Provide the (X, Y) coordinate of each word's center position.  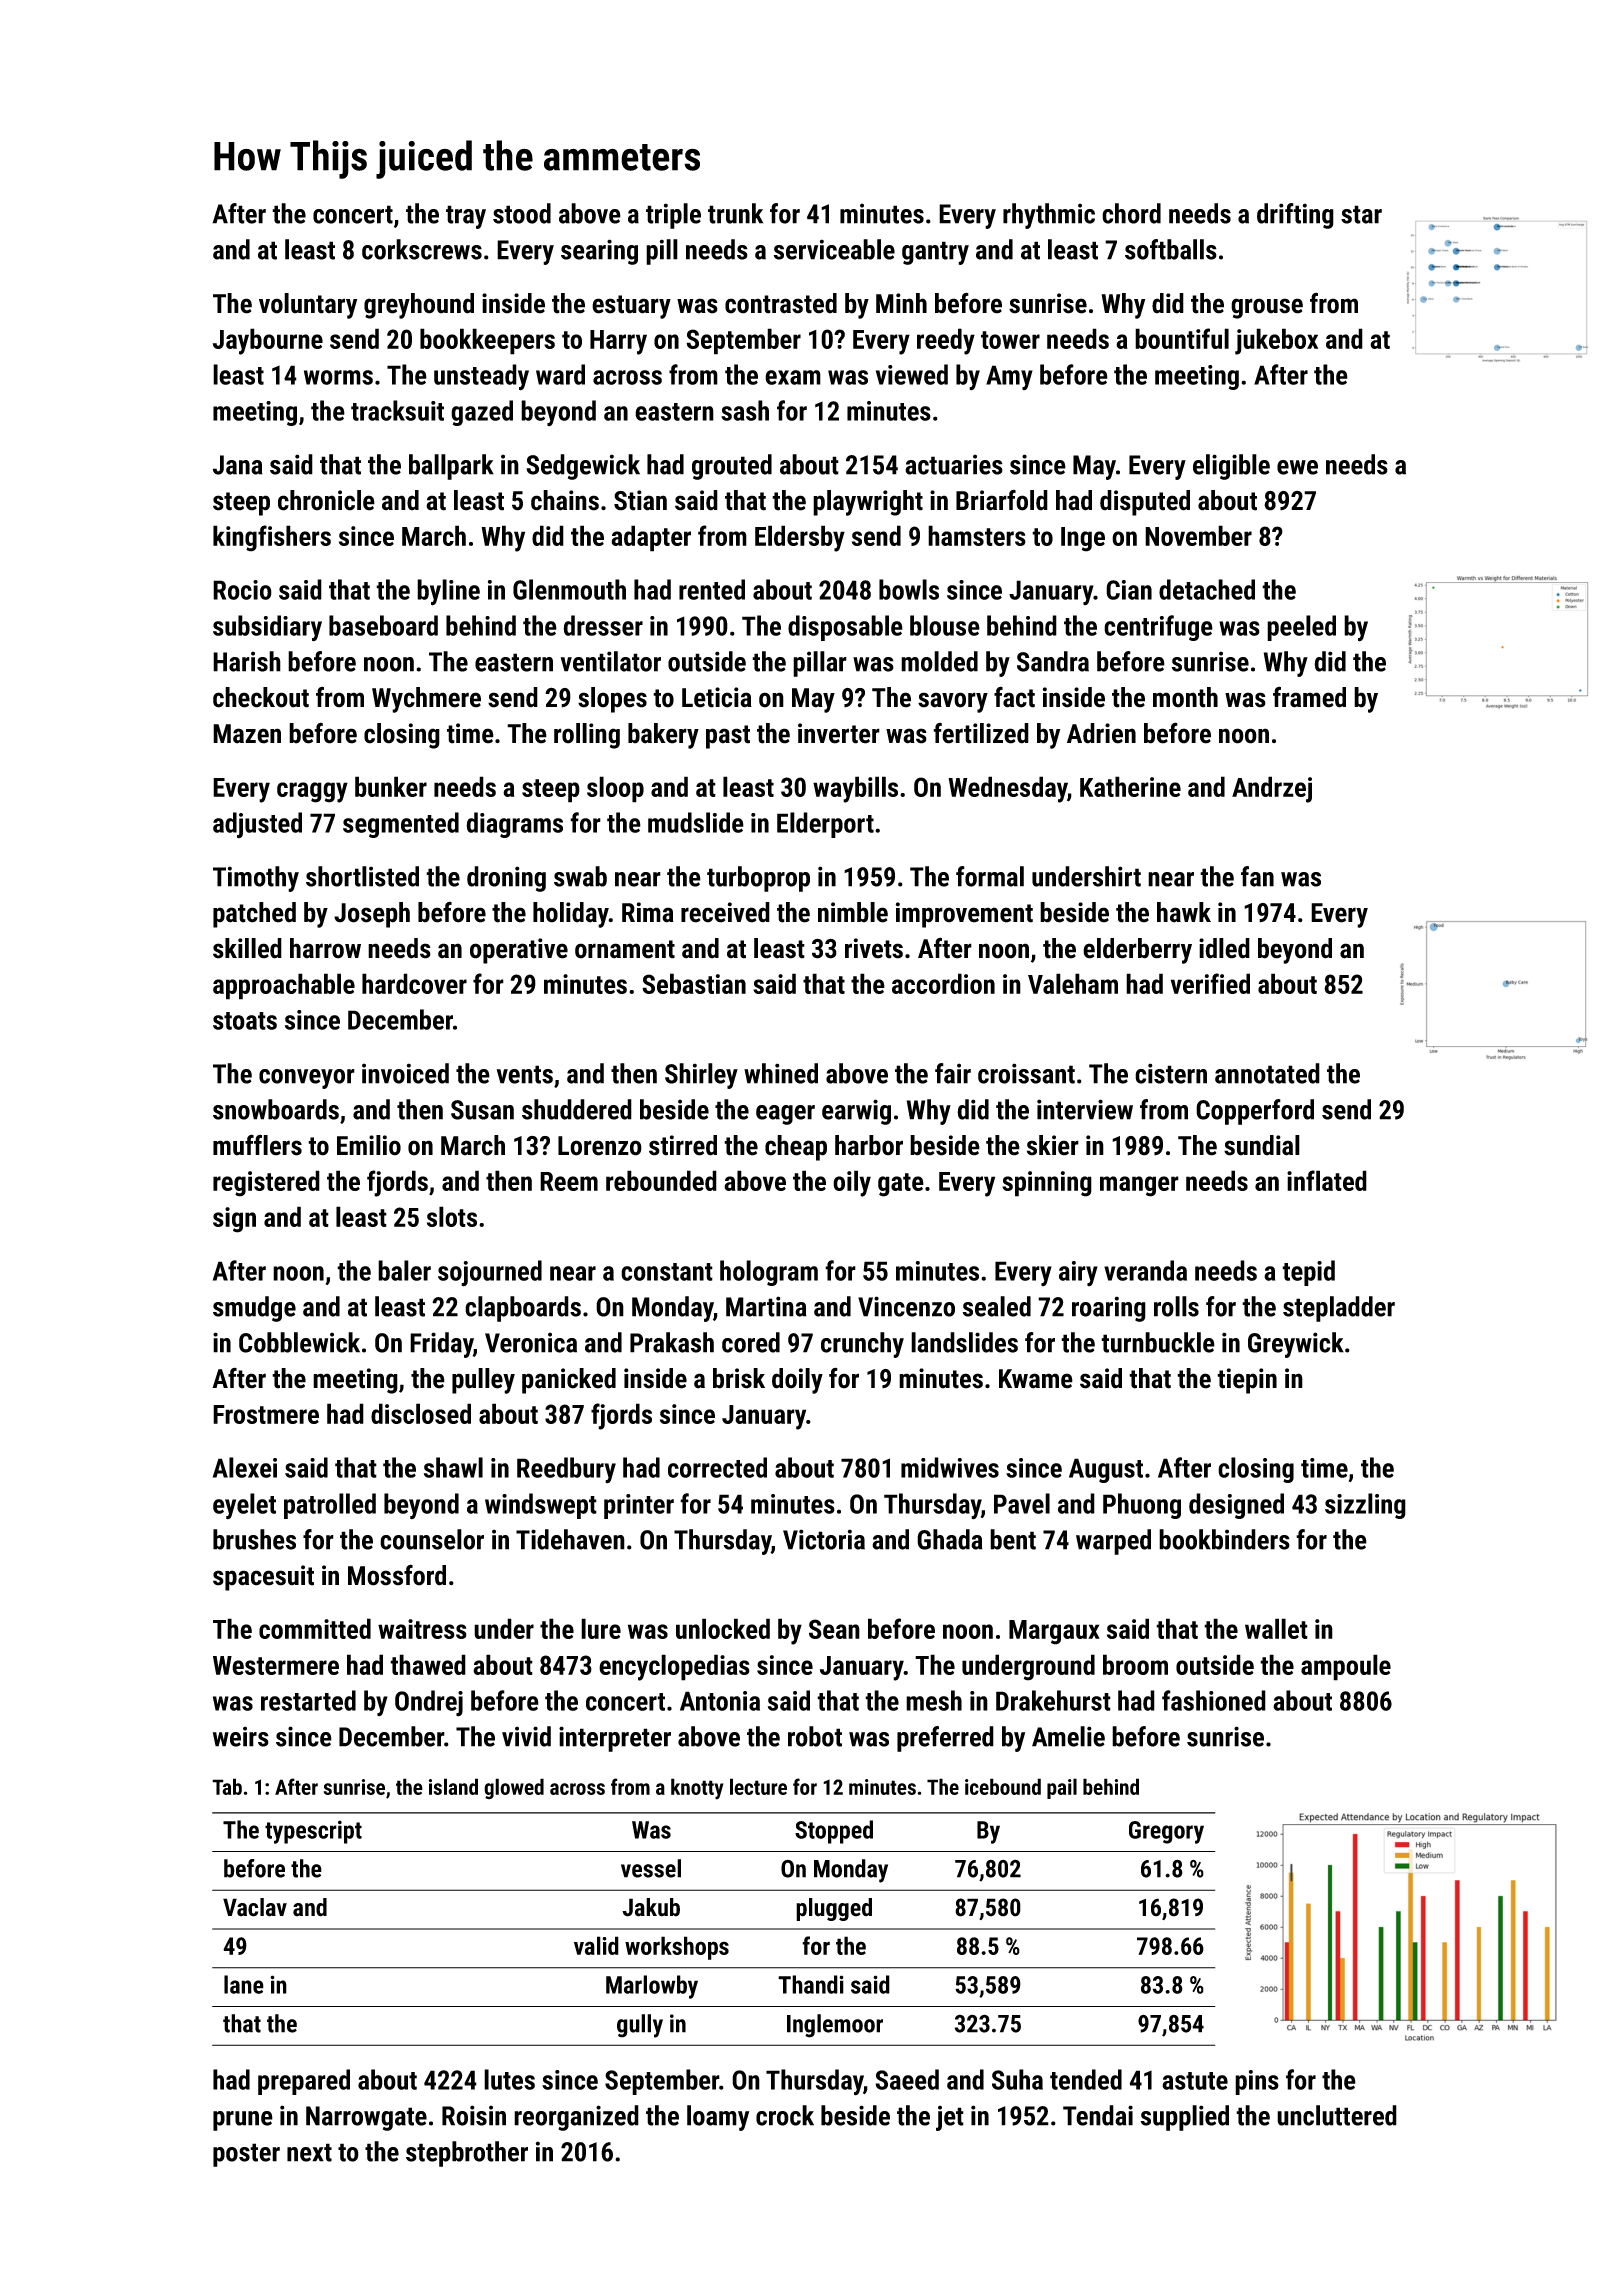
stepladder (1339, 1309)
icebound (1003, 1786)
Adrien (1101, 733)
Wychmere (426, 700)
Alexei (245, 1467)
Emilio (369, 1145)
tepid (1308, 1273)
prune (243, 2121)
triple (673, 216)
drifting (1295, 216)
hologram (769, 1273)
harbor (869, 1145)
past (728, 737)
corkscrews (422, 249)
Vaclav (255, 1907)
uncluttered (1337, 2115)
